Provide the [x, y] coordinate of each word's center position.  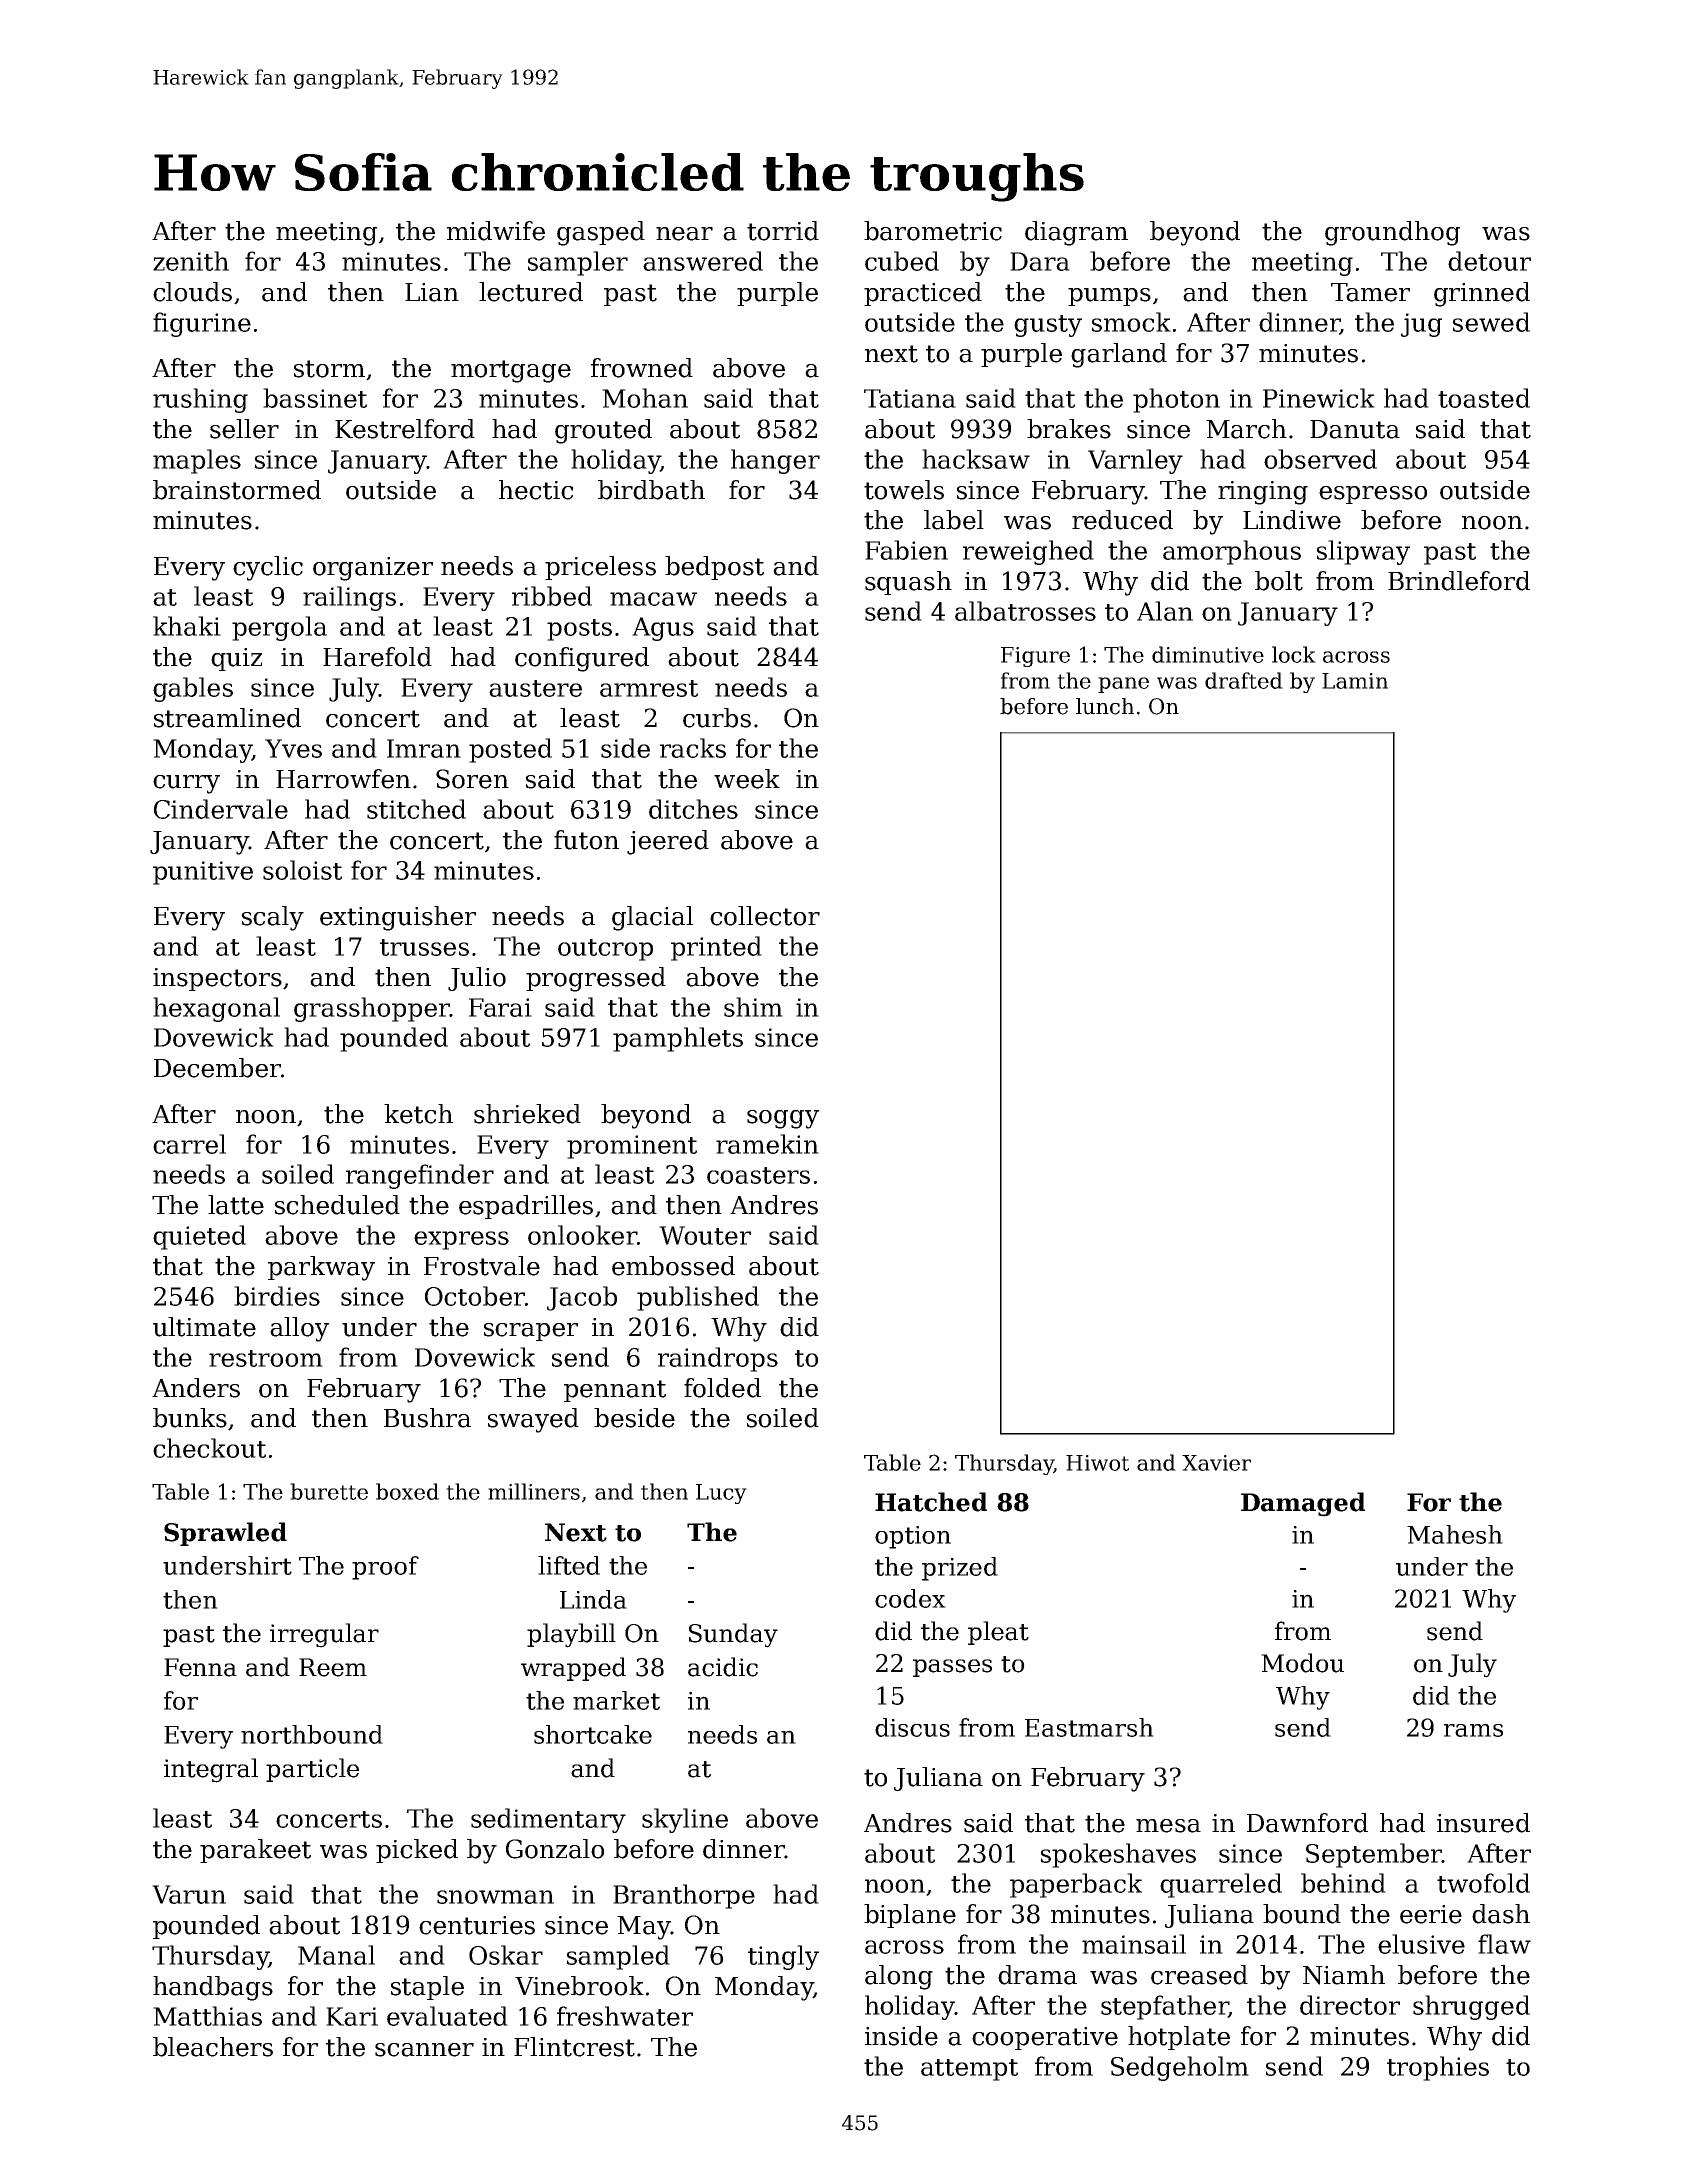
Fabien [906, 550]
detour [1489, 261]
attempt [969, 2070]
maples [197, 461]
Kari [352, 2016]
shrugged [1471, 2007]
